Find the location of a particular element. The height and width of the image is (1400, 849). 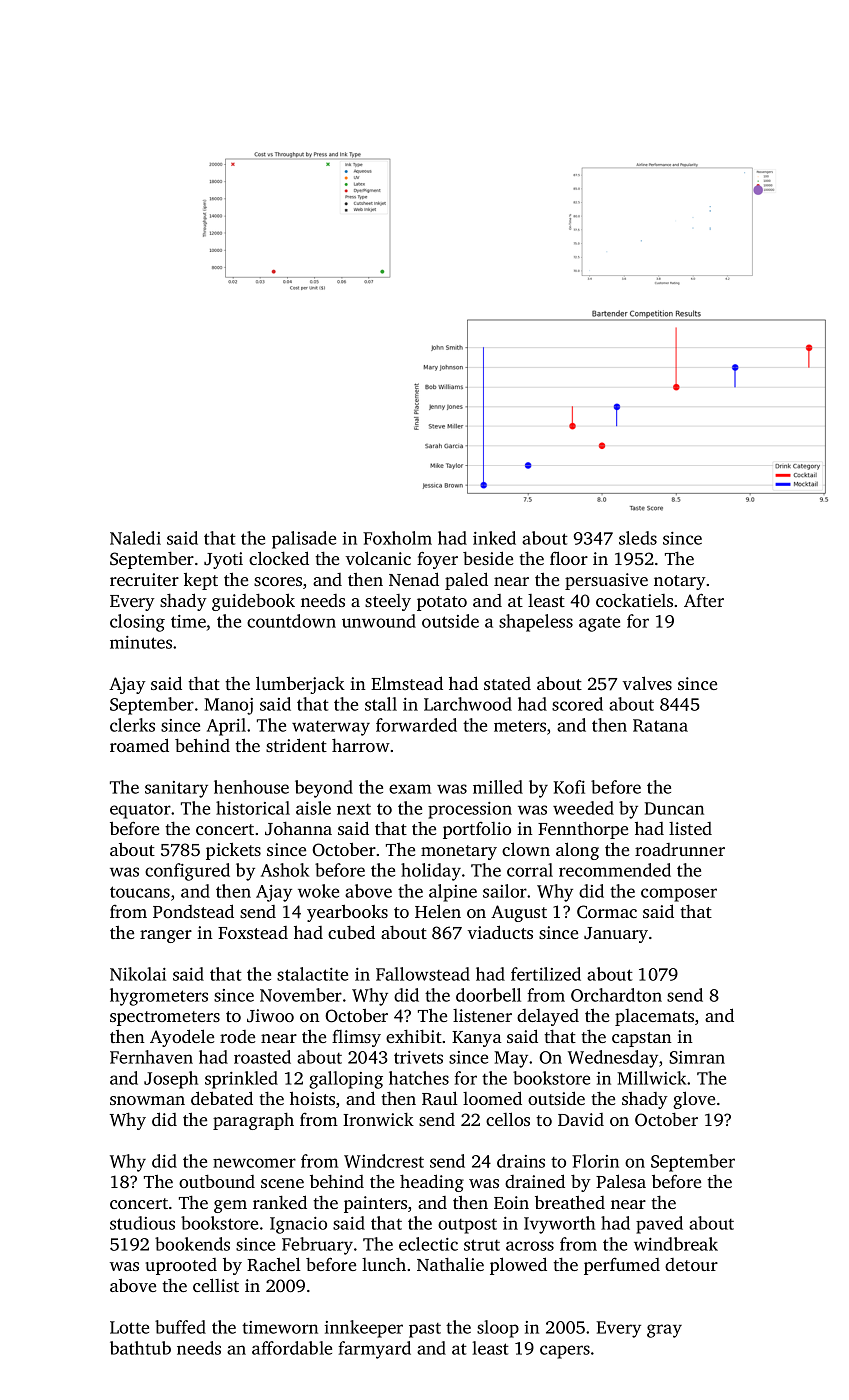

kept is located at coordinates (201, 581).
